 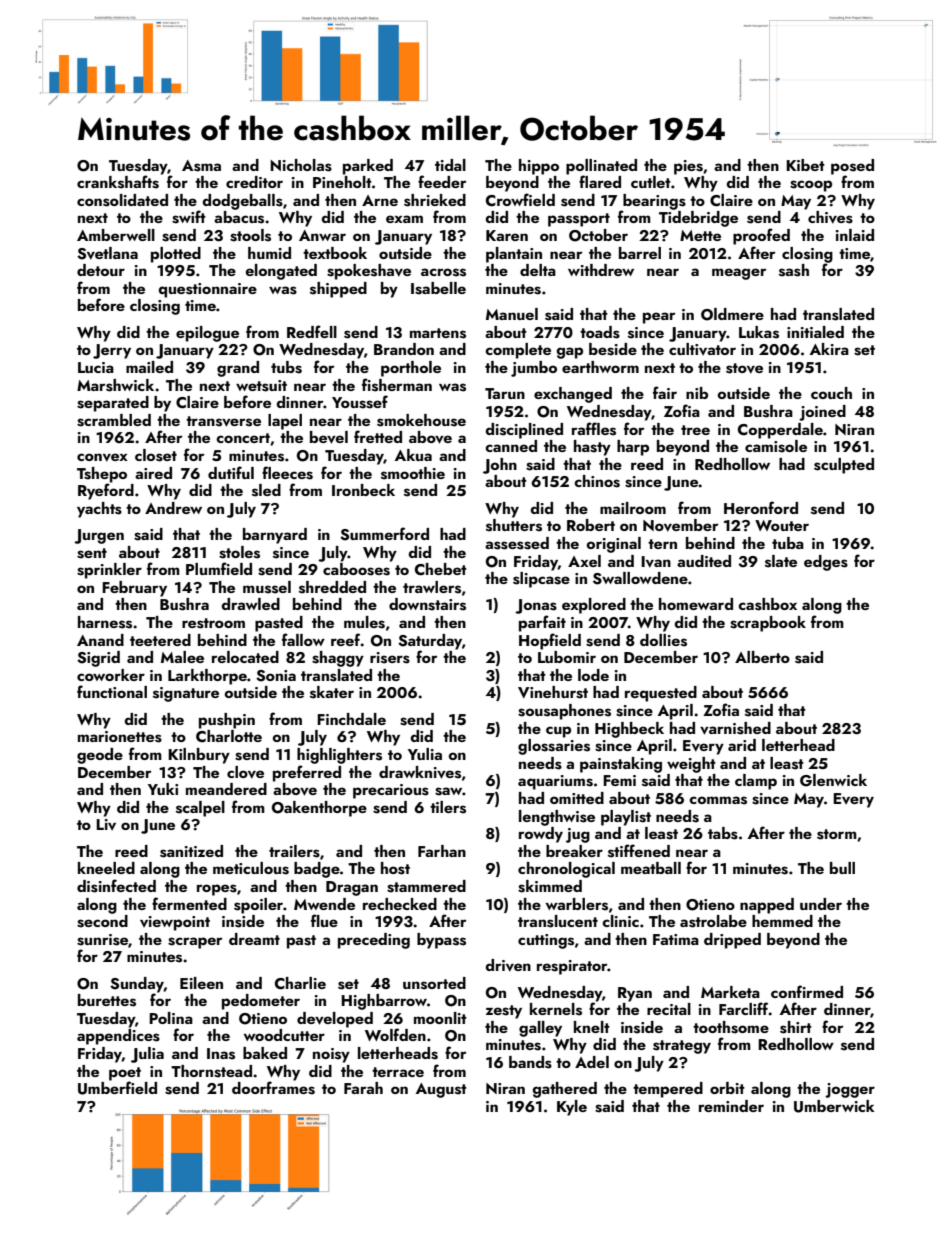 I want to click on transverse, so click(x=223, y=421).
